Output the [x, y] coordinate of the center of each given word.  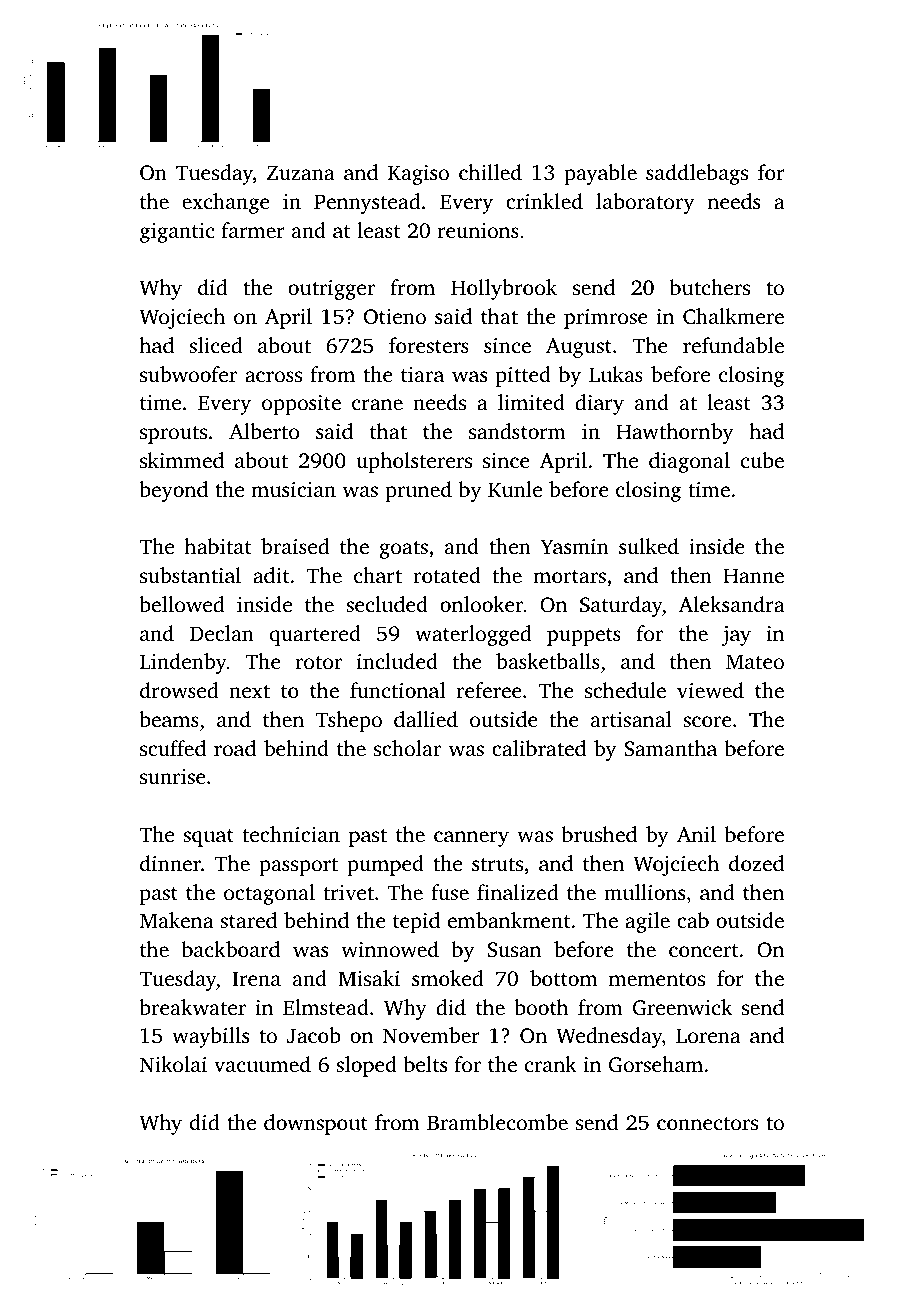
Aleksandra [732, 604]
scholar [407, 748]
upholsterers [414, 462]
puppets [584, 637]
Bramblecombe [497, 1122]
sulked [649, 546]
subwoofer [188, 374]
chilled [490, 172]
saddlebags [697, 174]
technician [291, 834]
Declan [222, 633]
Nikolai [173, 1064]
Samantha [670, 748]
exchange [226, 203]
